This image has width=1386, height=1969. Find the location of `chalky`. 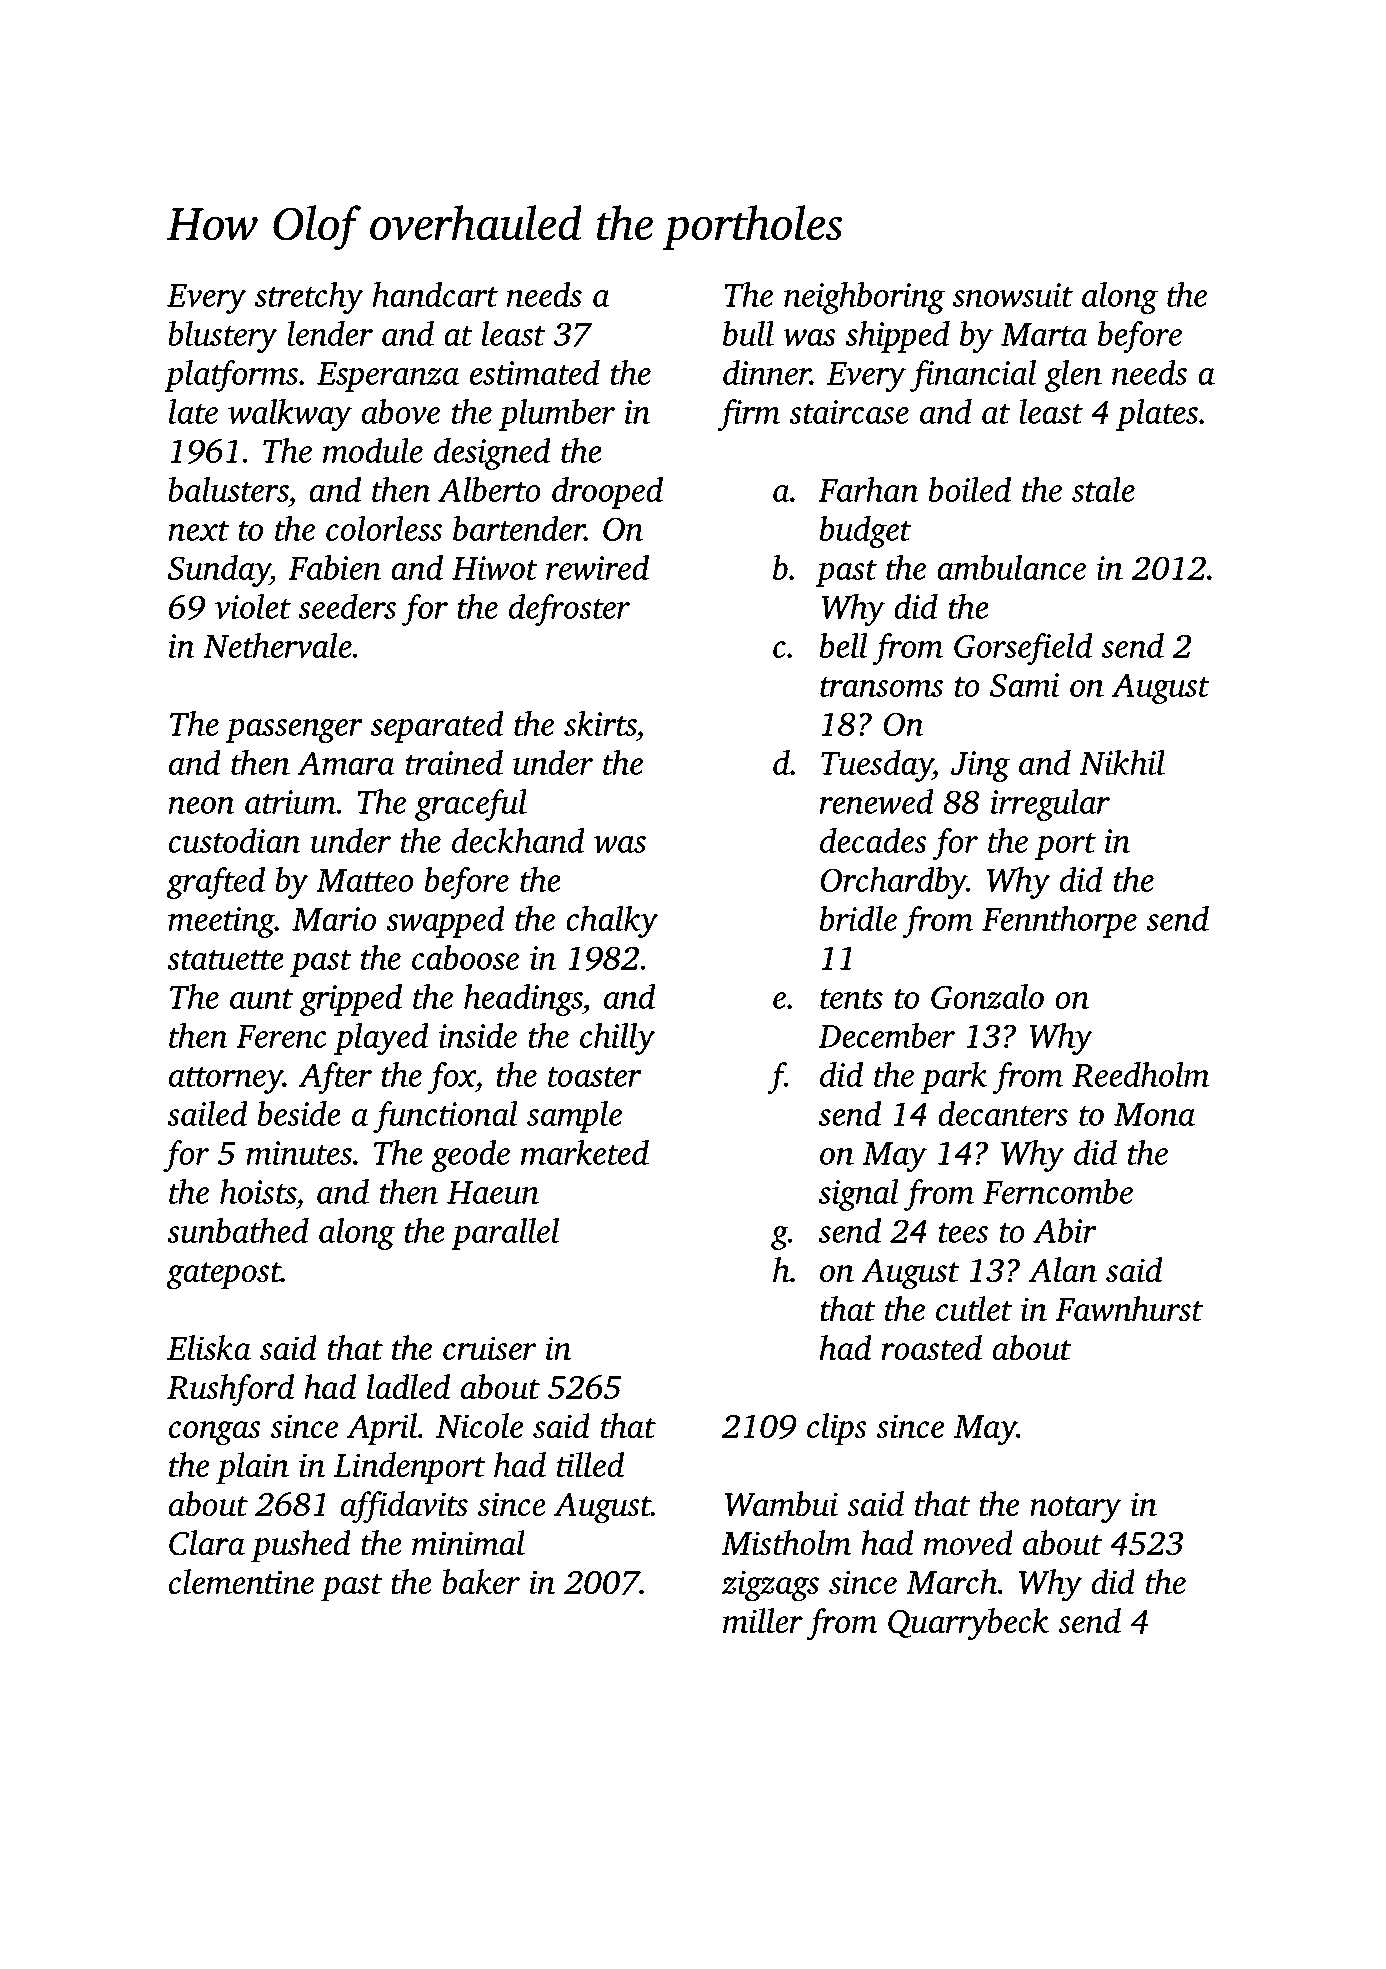

chalky is located at coordinates (612, 922).
